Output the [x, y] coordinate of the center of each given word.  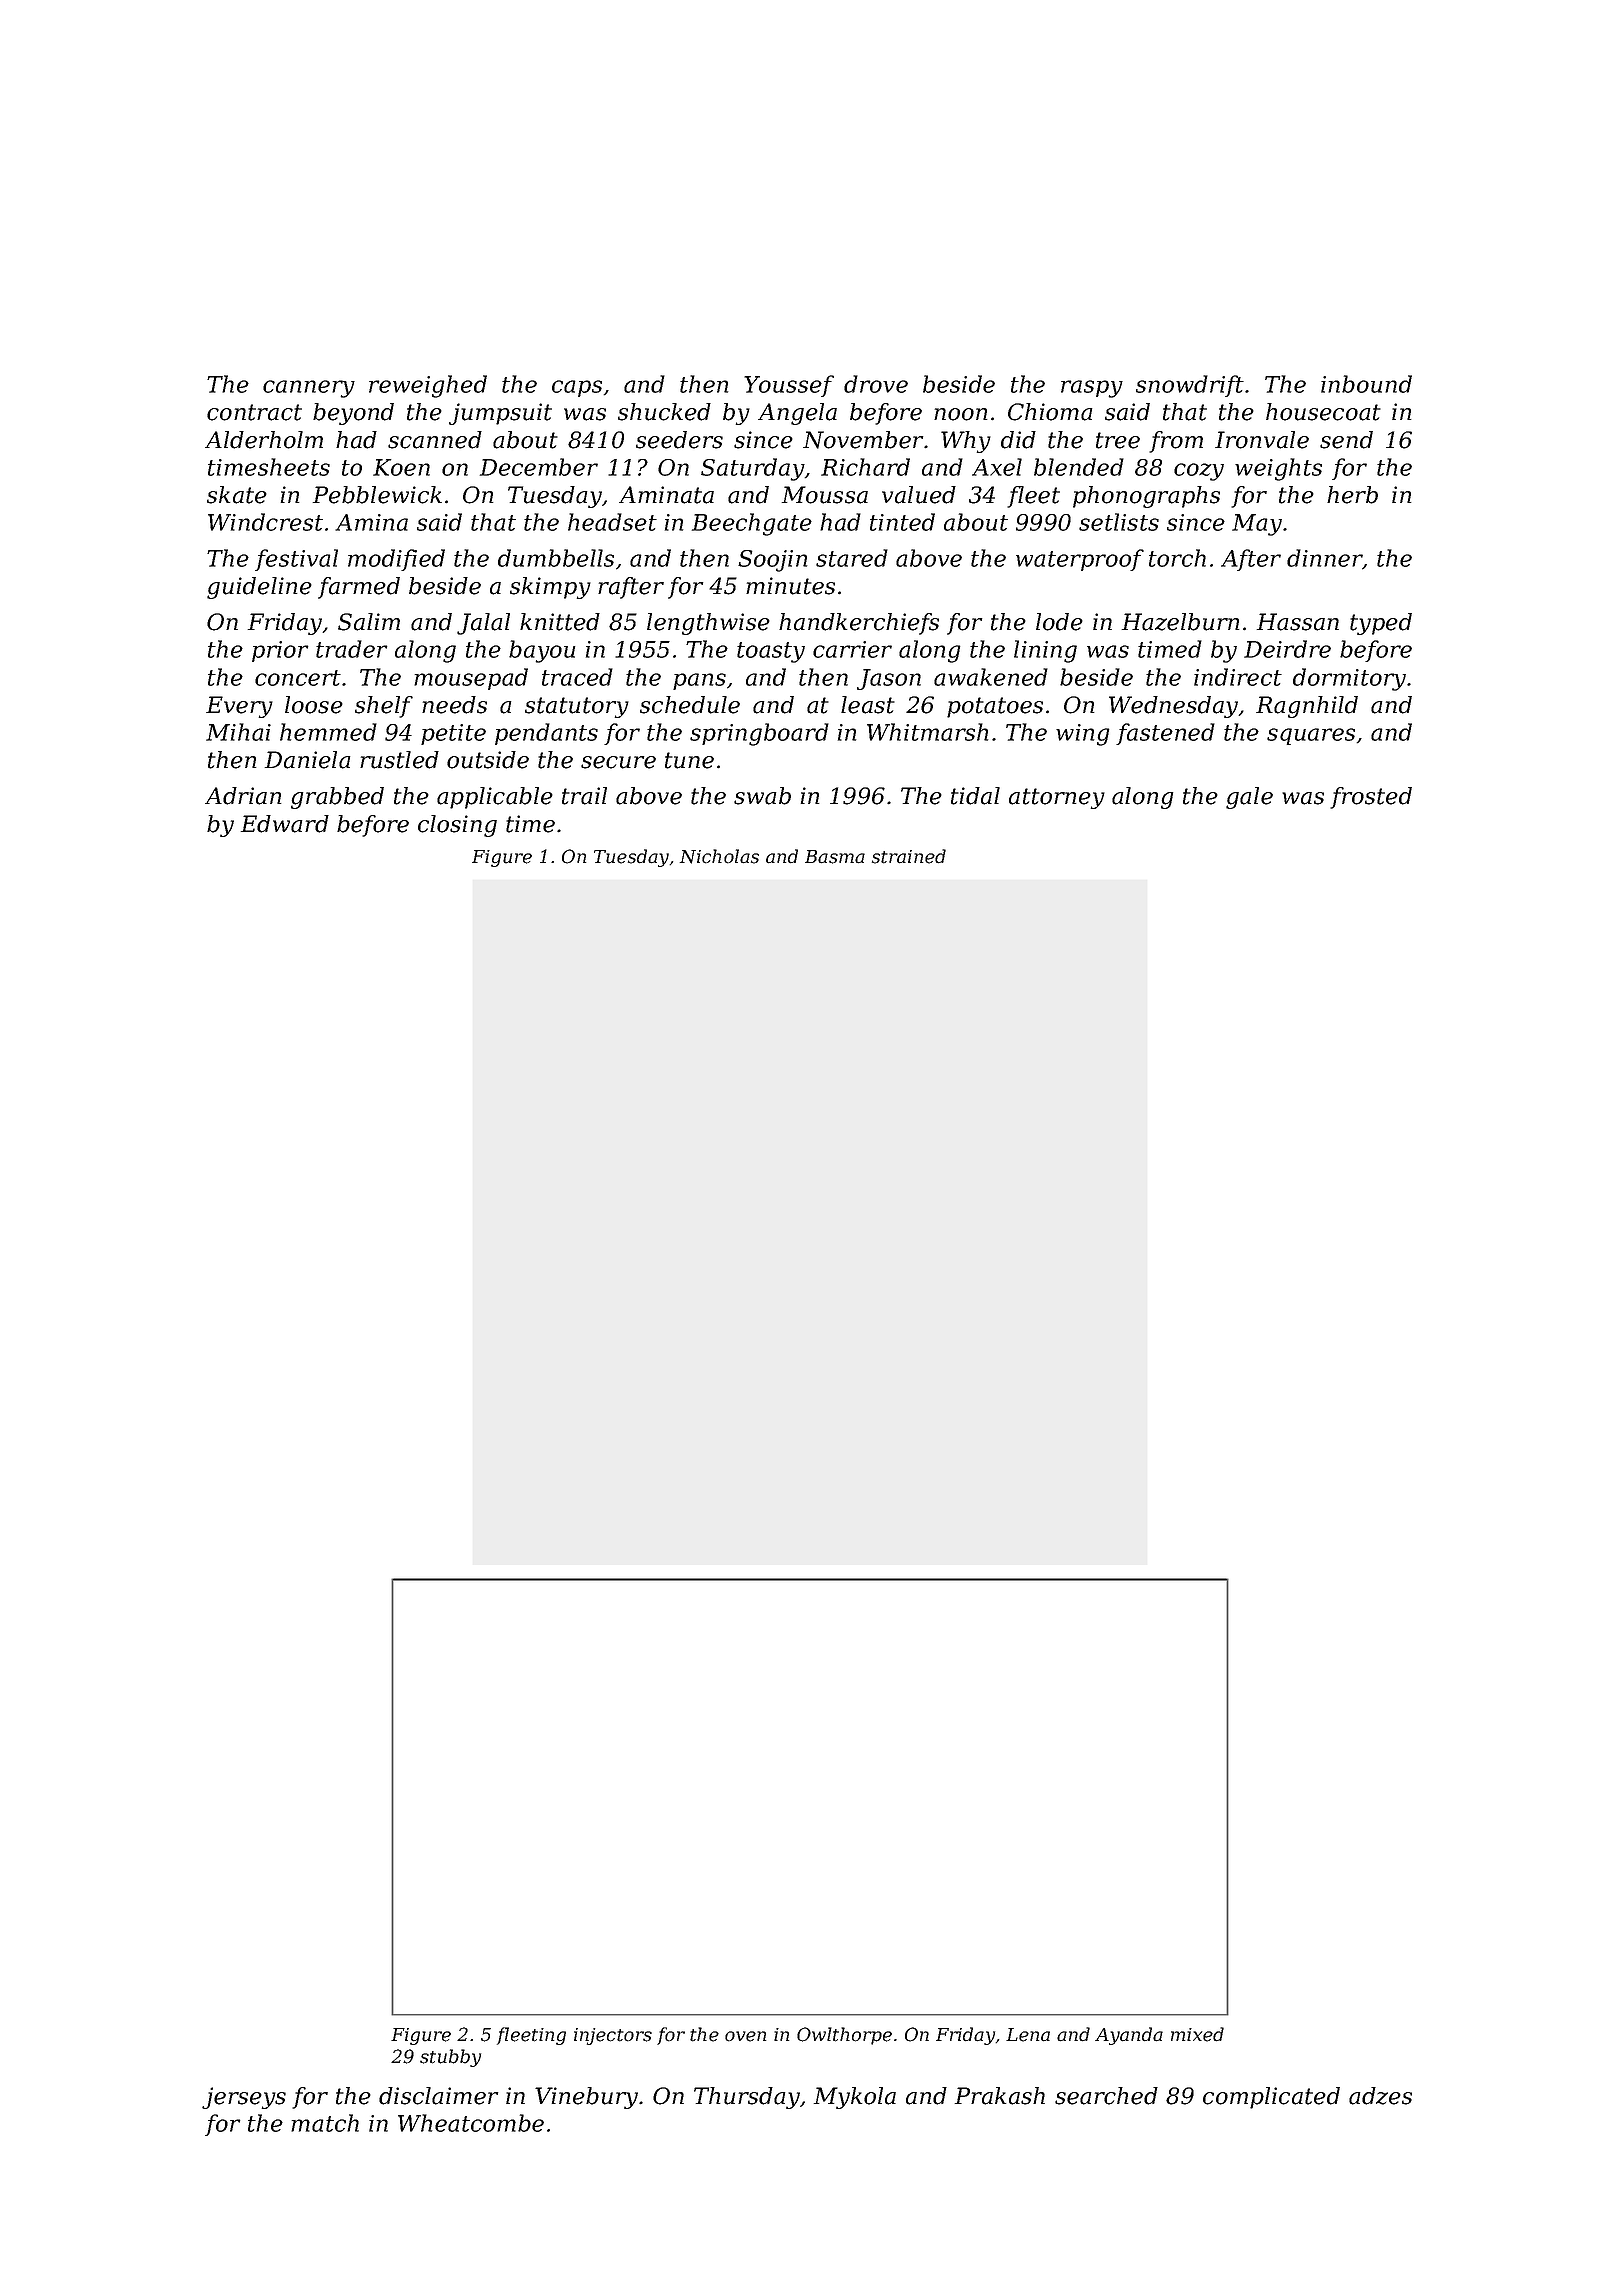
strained [909, 856]
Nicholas [719, 856]
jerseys [244, 2098]
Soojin [772, 561]
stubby [450, 2058]
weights [1278, 469]
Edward [285, 824]
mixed [1197, 2034]
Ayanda [1129, 2036]
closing [457, 826]
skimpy [550, 588]
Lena [1028, 2035]
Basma [835, 857]
